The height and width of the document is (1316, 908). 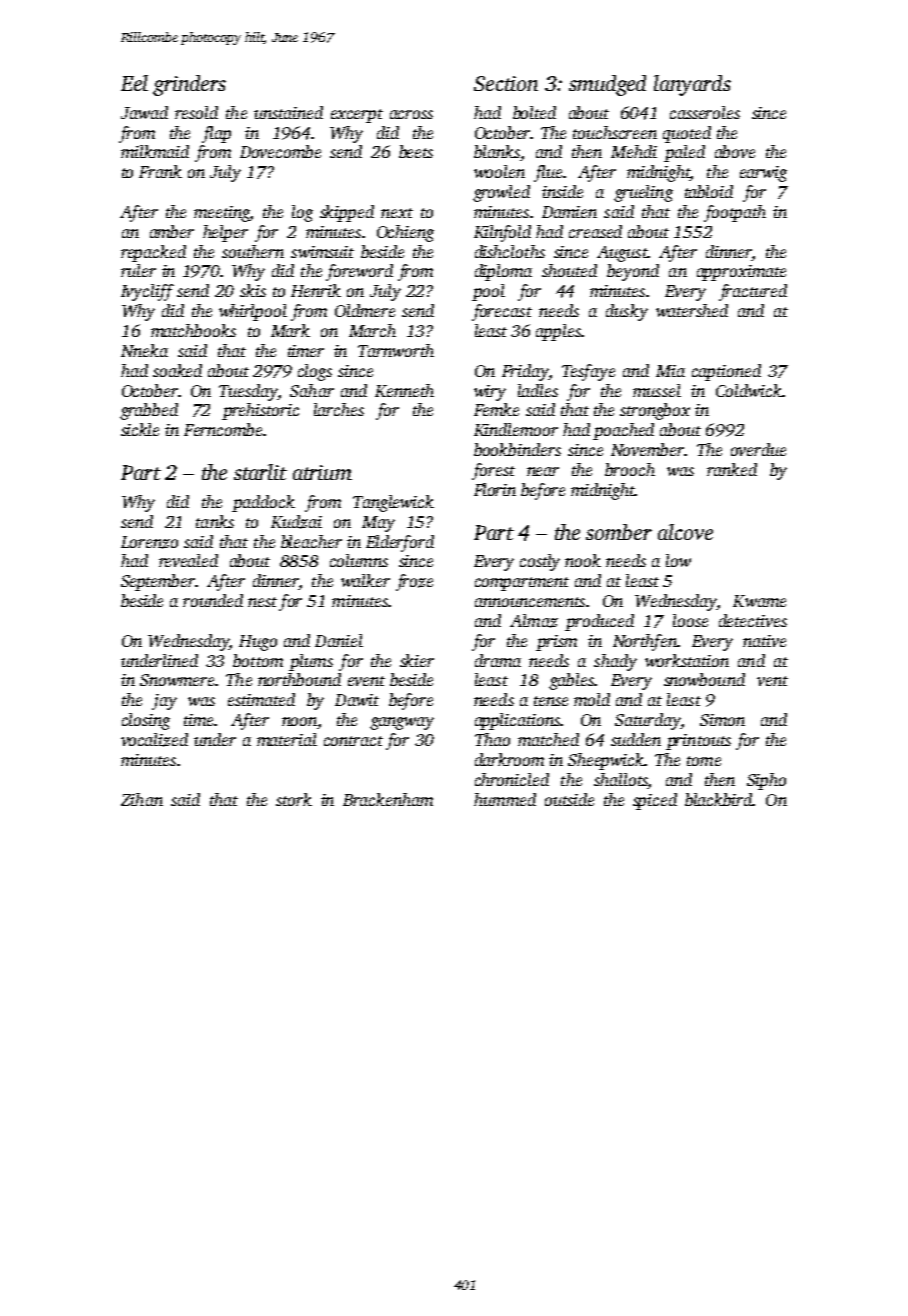 What do you see at coordinates (400, 543) in the document?
I see `Elderford` at bounding box center [400, 543].
